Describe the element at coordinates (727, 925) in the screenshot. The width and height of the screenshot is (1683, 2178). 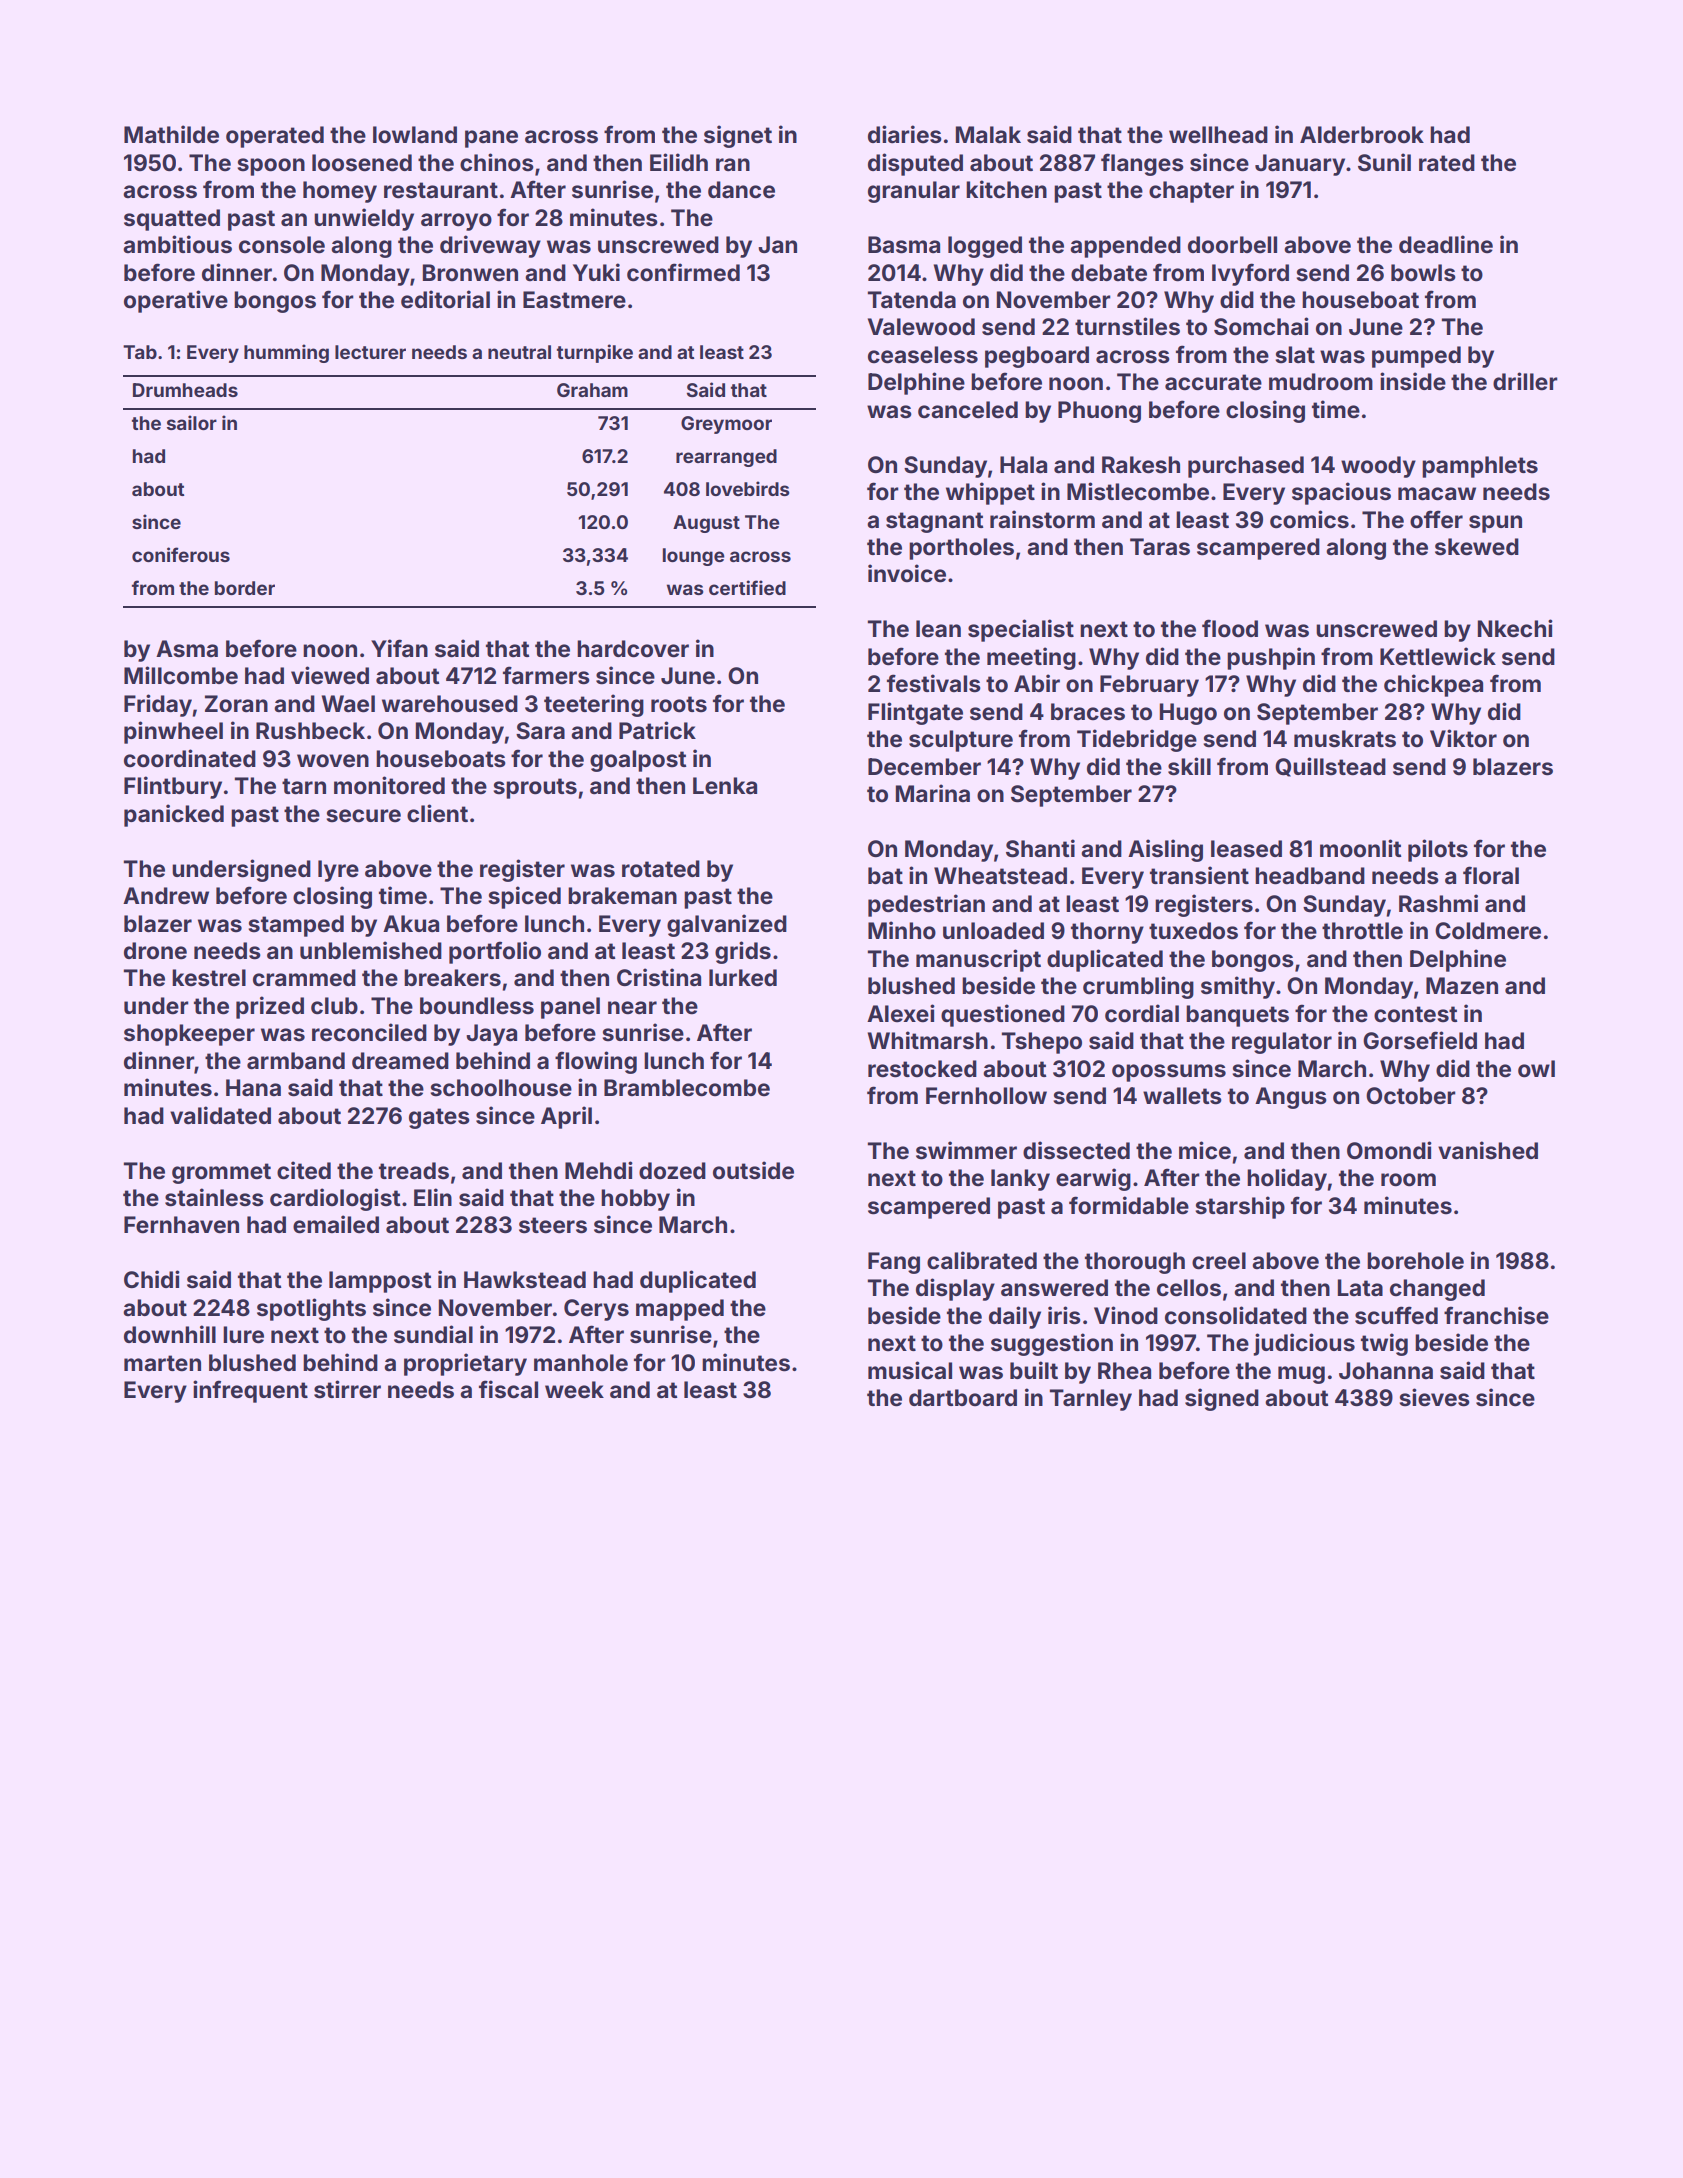
I see `galvanized` at that location.
